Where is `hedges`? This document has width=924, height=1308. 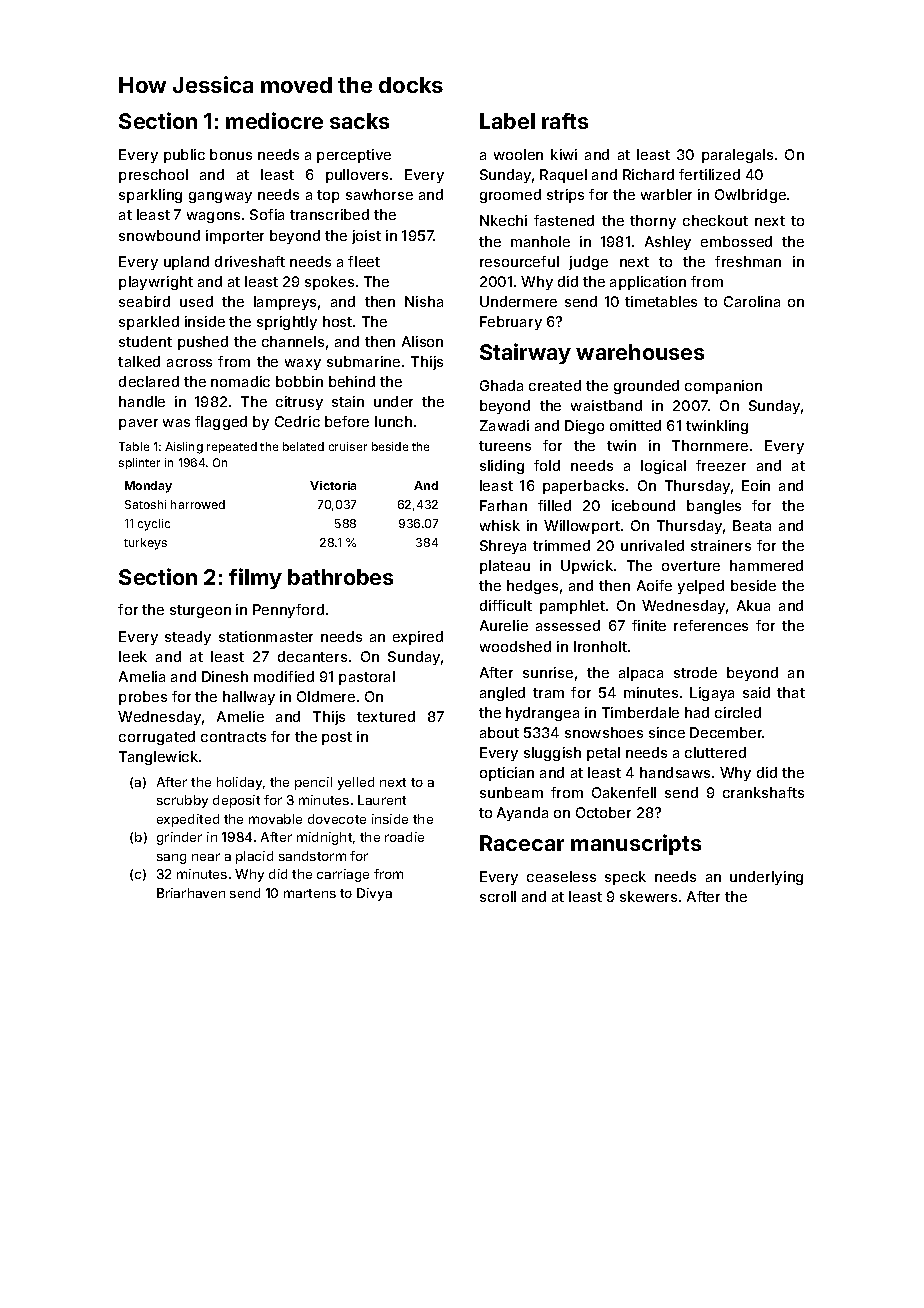 hedges is located at coordinates (532, 587).
